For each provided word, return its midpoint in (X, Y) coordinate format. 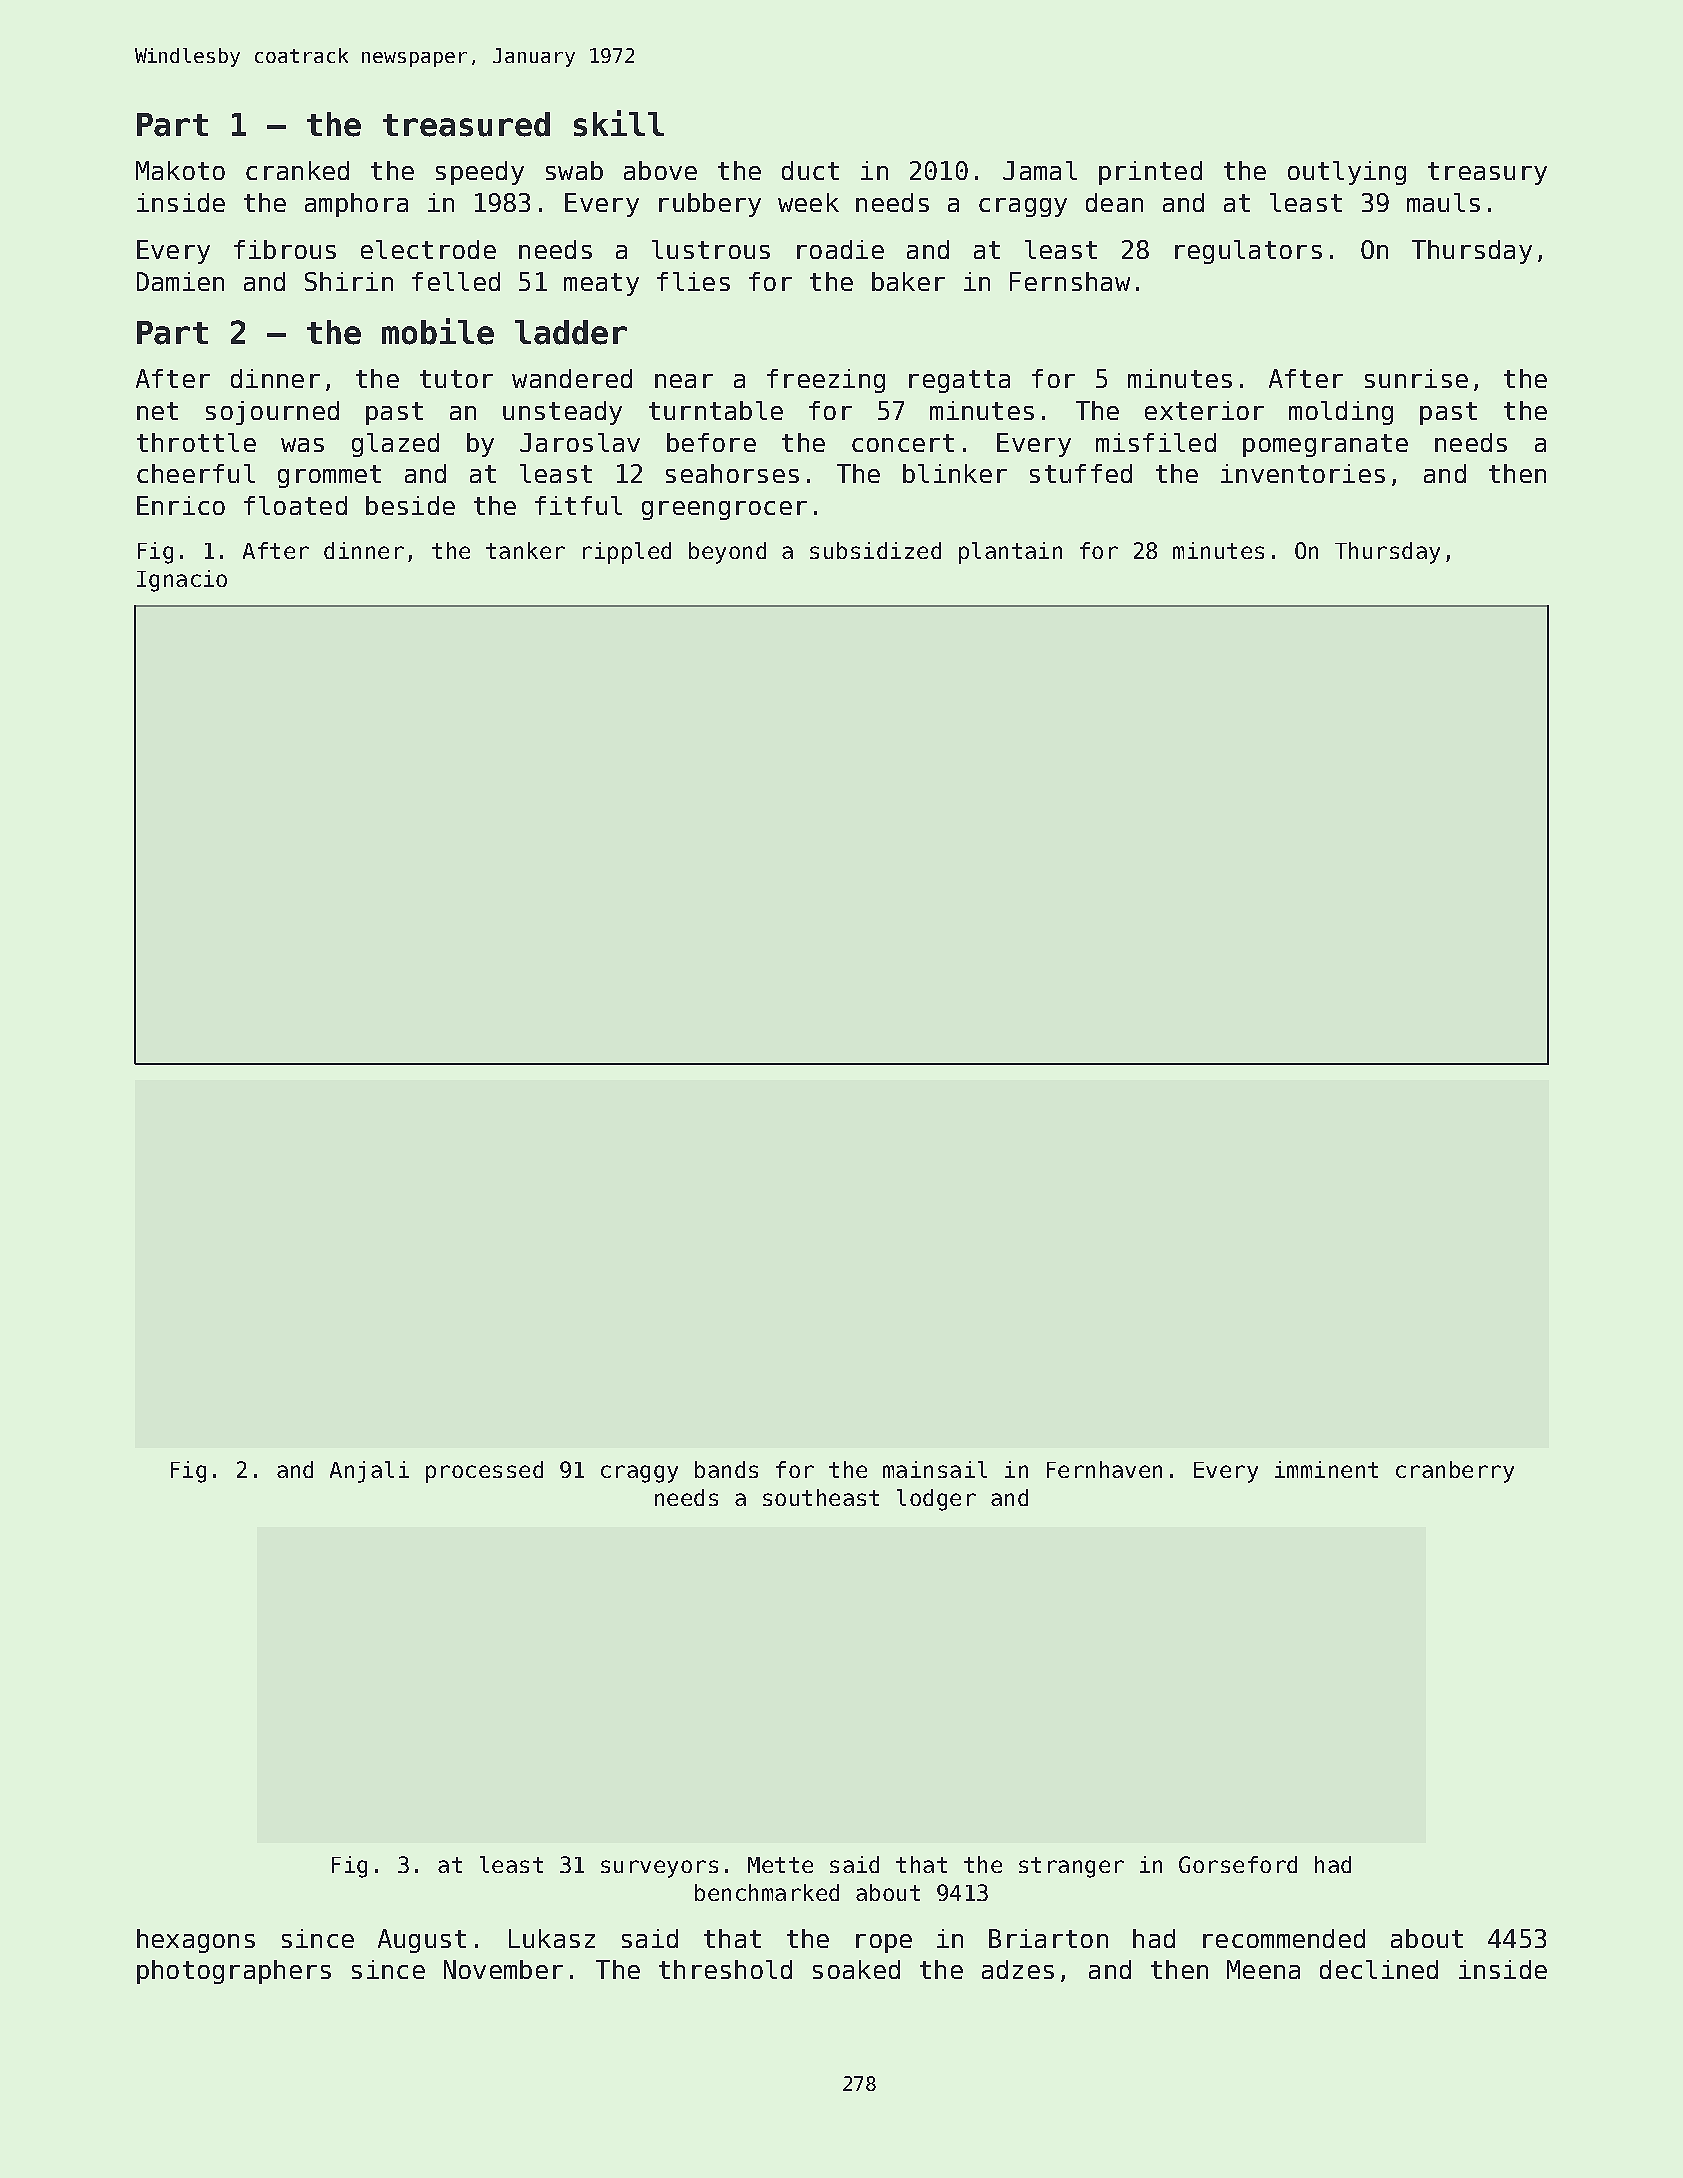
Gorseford (1238, 1864)
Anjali (369, 1472)
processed (484, 1472)
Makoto (180, 170)
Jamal (1040, 170)
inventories (1303, 473)
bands (726, 1469)
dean (1114, 202)
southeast (821, 1497)
